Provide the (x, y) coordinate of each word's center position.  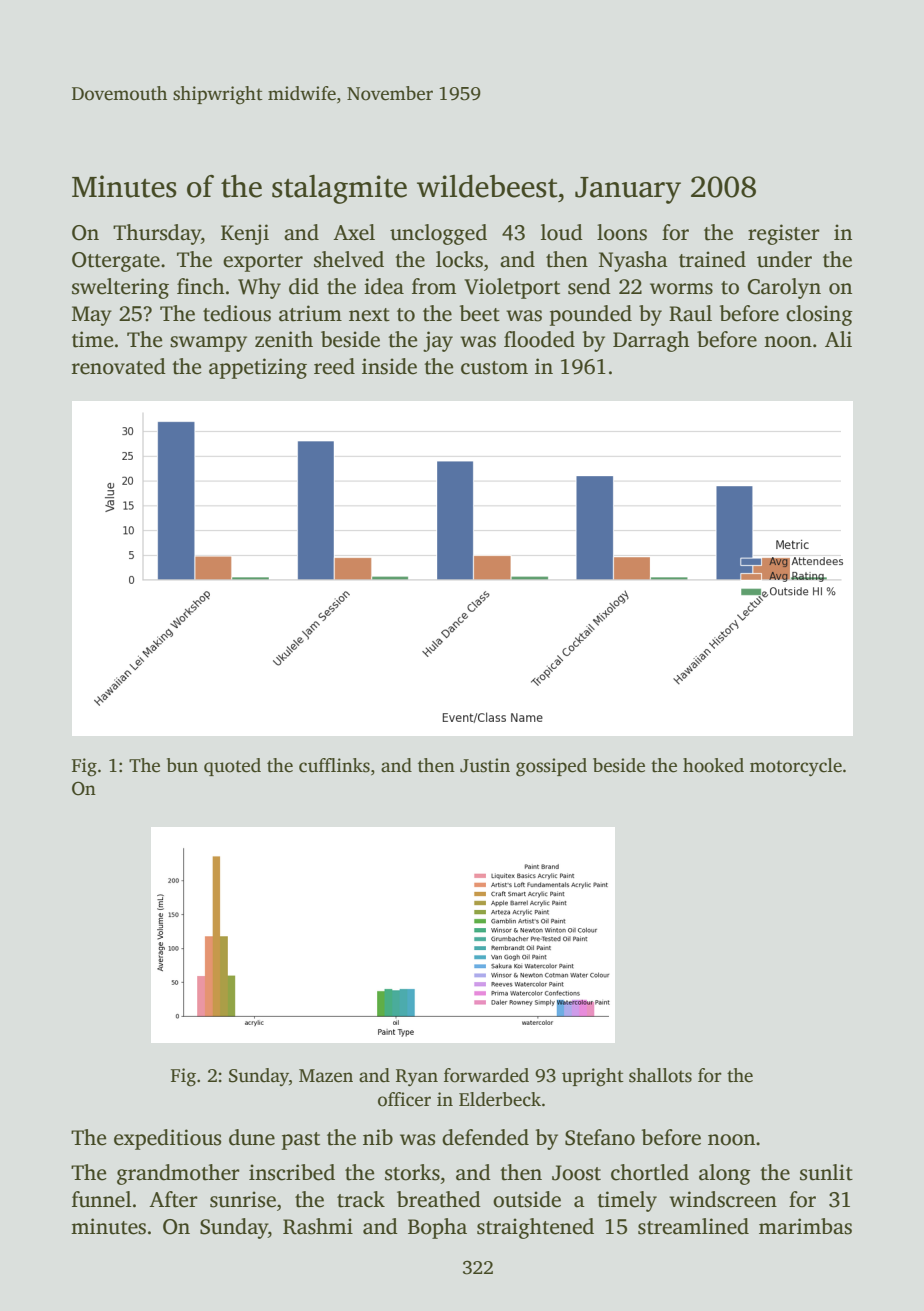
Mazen (326, 1076)
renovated (119, 366)
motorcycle (796, 767)
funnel (101, 1199)
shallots (660, 1075)
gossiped (551, 767)
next (369, 315)
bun (182, 765)
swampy (208, 344)
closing (819, 315)
